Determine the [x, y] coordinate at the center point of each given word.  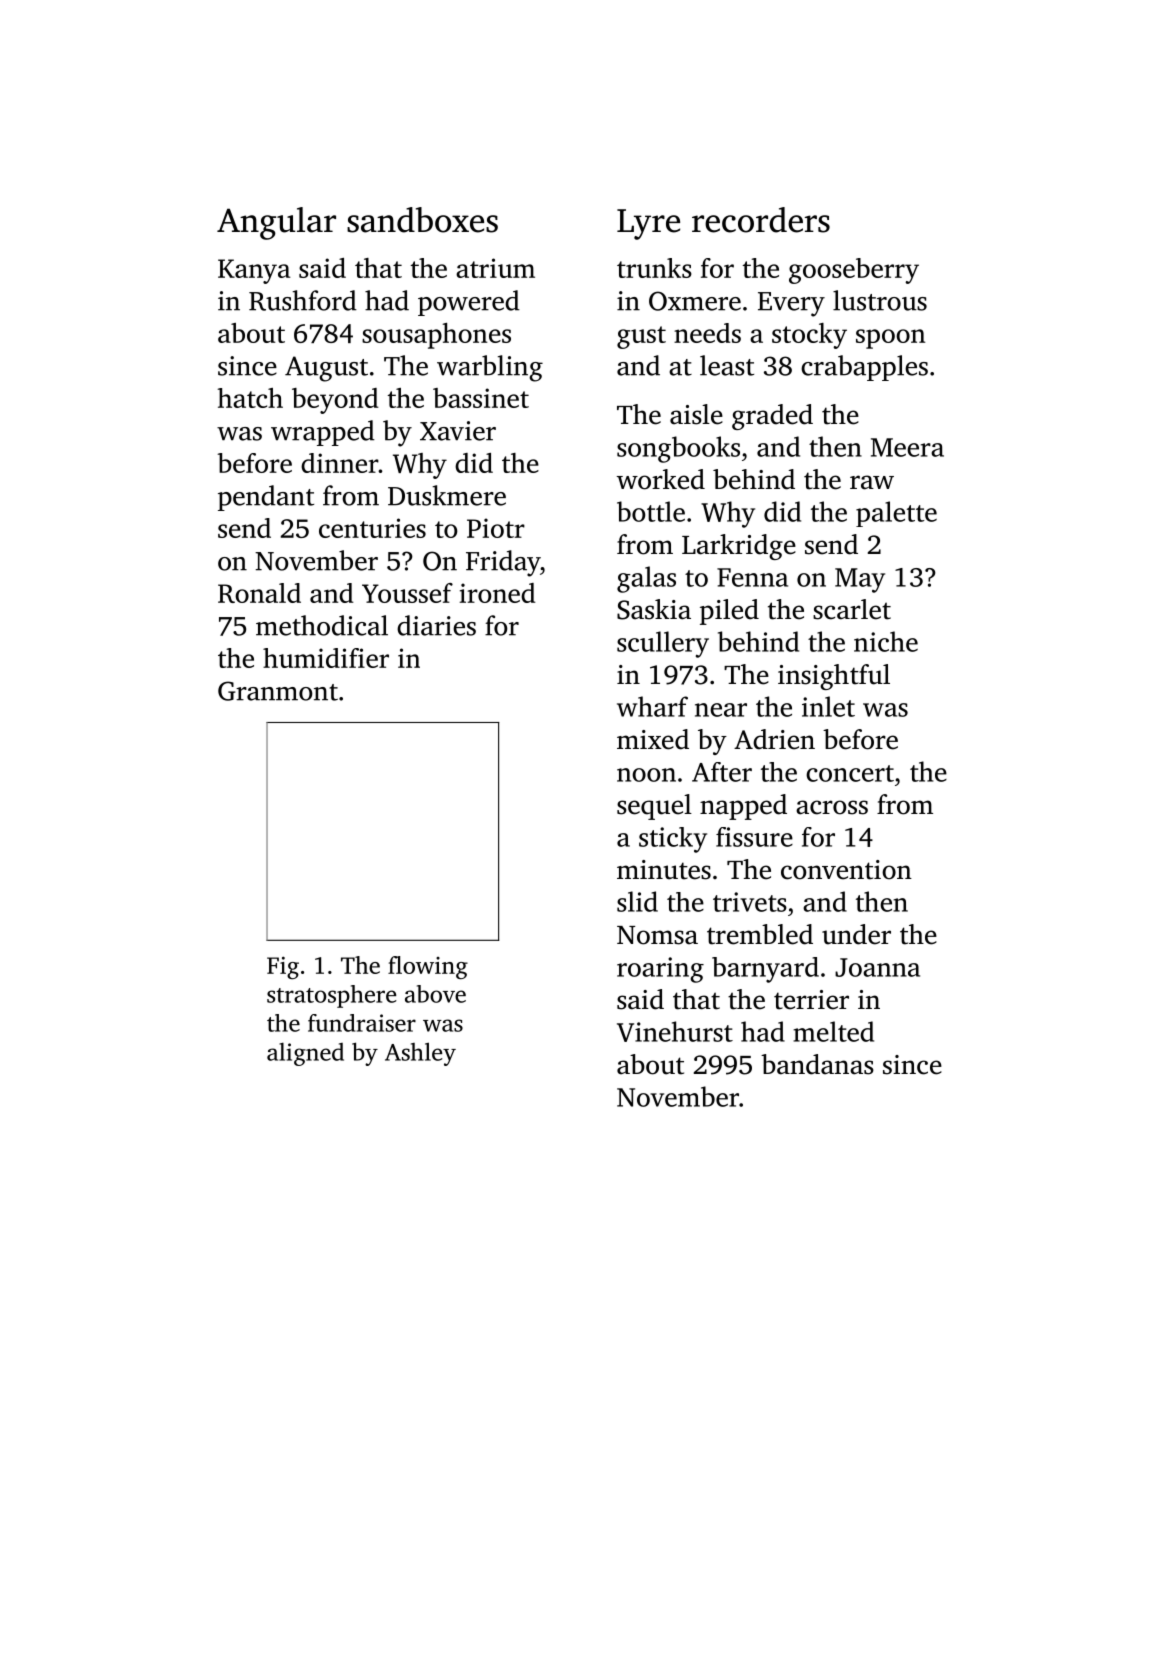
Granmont [278, 691]
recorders [761, 220]
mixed [653, 739]
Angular [276, 223]
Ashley [420, 1054]
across [832, 807]
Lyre [648, 224]
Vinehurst [675, 1031]
